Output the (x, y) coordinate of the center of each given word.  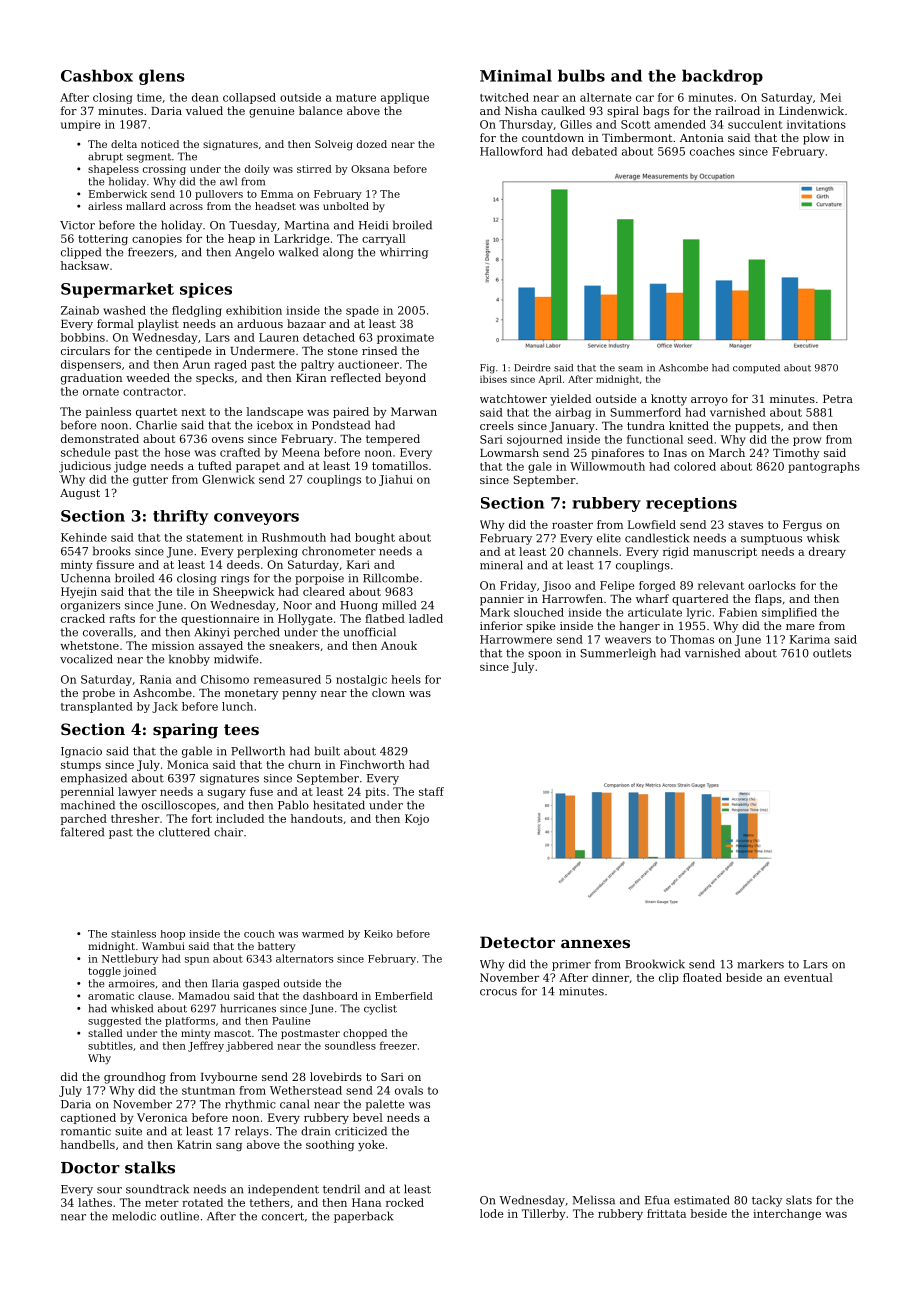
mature (356, 98)
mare (800, 627)
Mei (830, 97)
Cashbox (97, 75)
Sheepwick (243, 592)
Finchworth (372, 764)
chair (228, 832)
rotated (202, 1202)
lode (492, 1213)
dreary (827, 552)
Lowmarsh (509, 452)
